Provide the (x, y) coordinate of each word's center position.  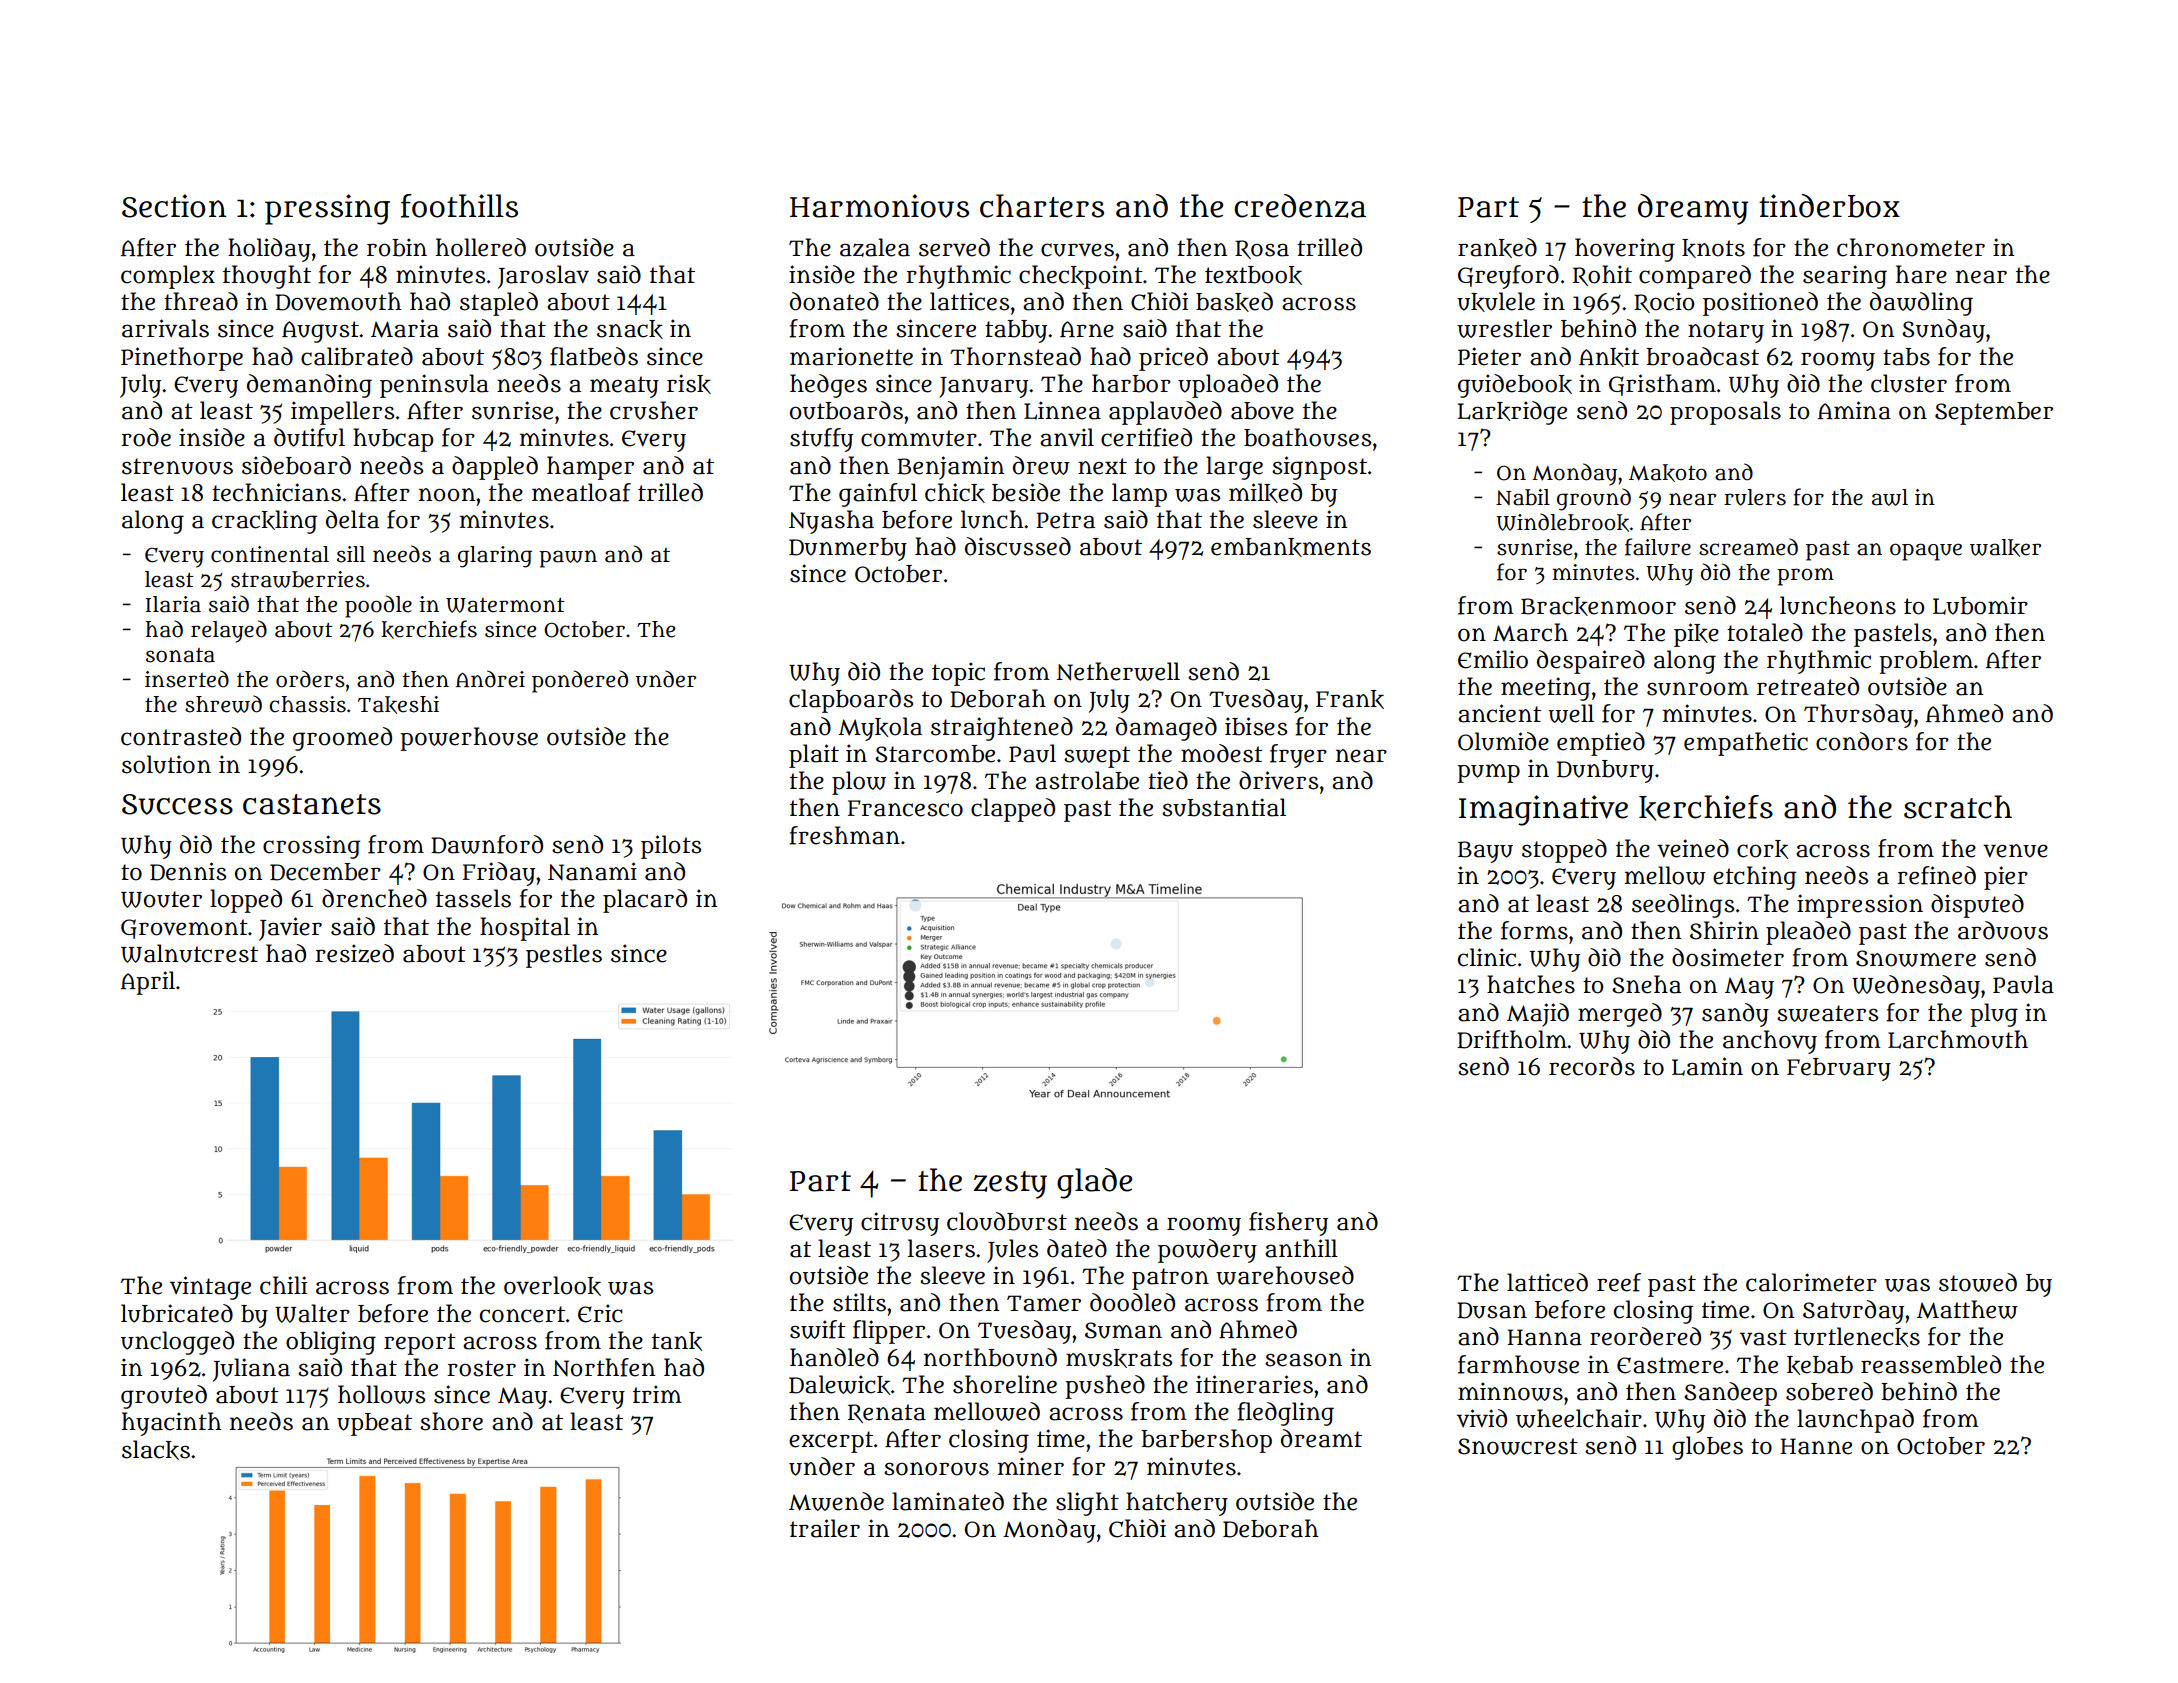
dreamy (1693, 209)
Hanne (1816, 1446)
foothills (459, 206)
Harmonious (879, 206)
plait (814, 756)
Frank (1350, 699)
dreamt (1321, 1438)
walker (2005, 548)
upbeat (374, 1424)
